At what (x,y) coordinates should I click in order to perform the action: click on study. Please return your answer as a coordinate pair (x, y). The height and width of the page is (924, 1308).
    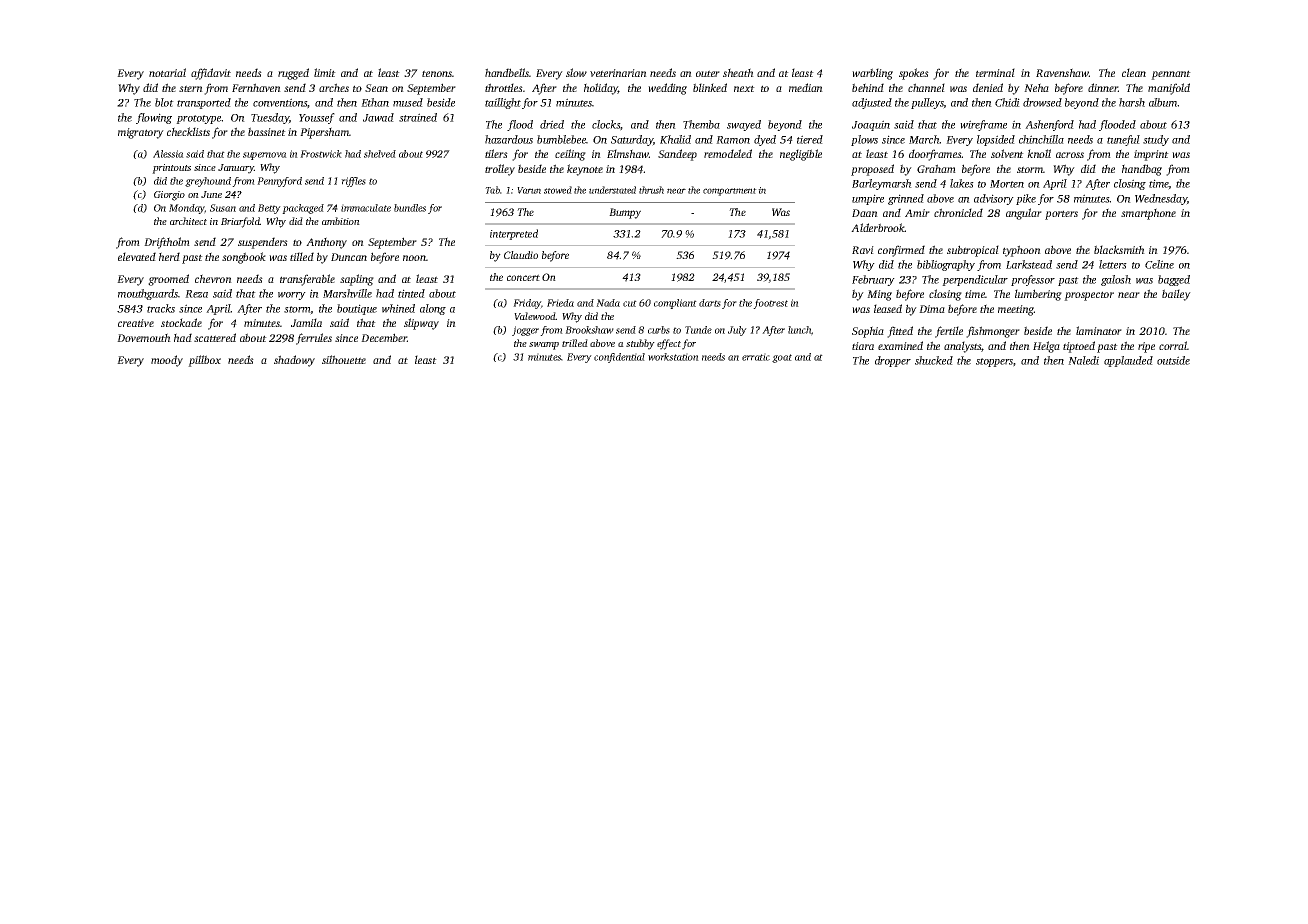
    Looking at the image, I should click on (1156, 140).
